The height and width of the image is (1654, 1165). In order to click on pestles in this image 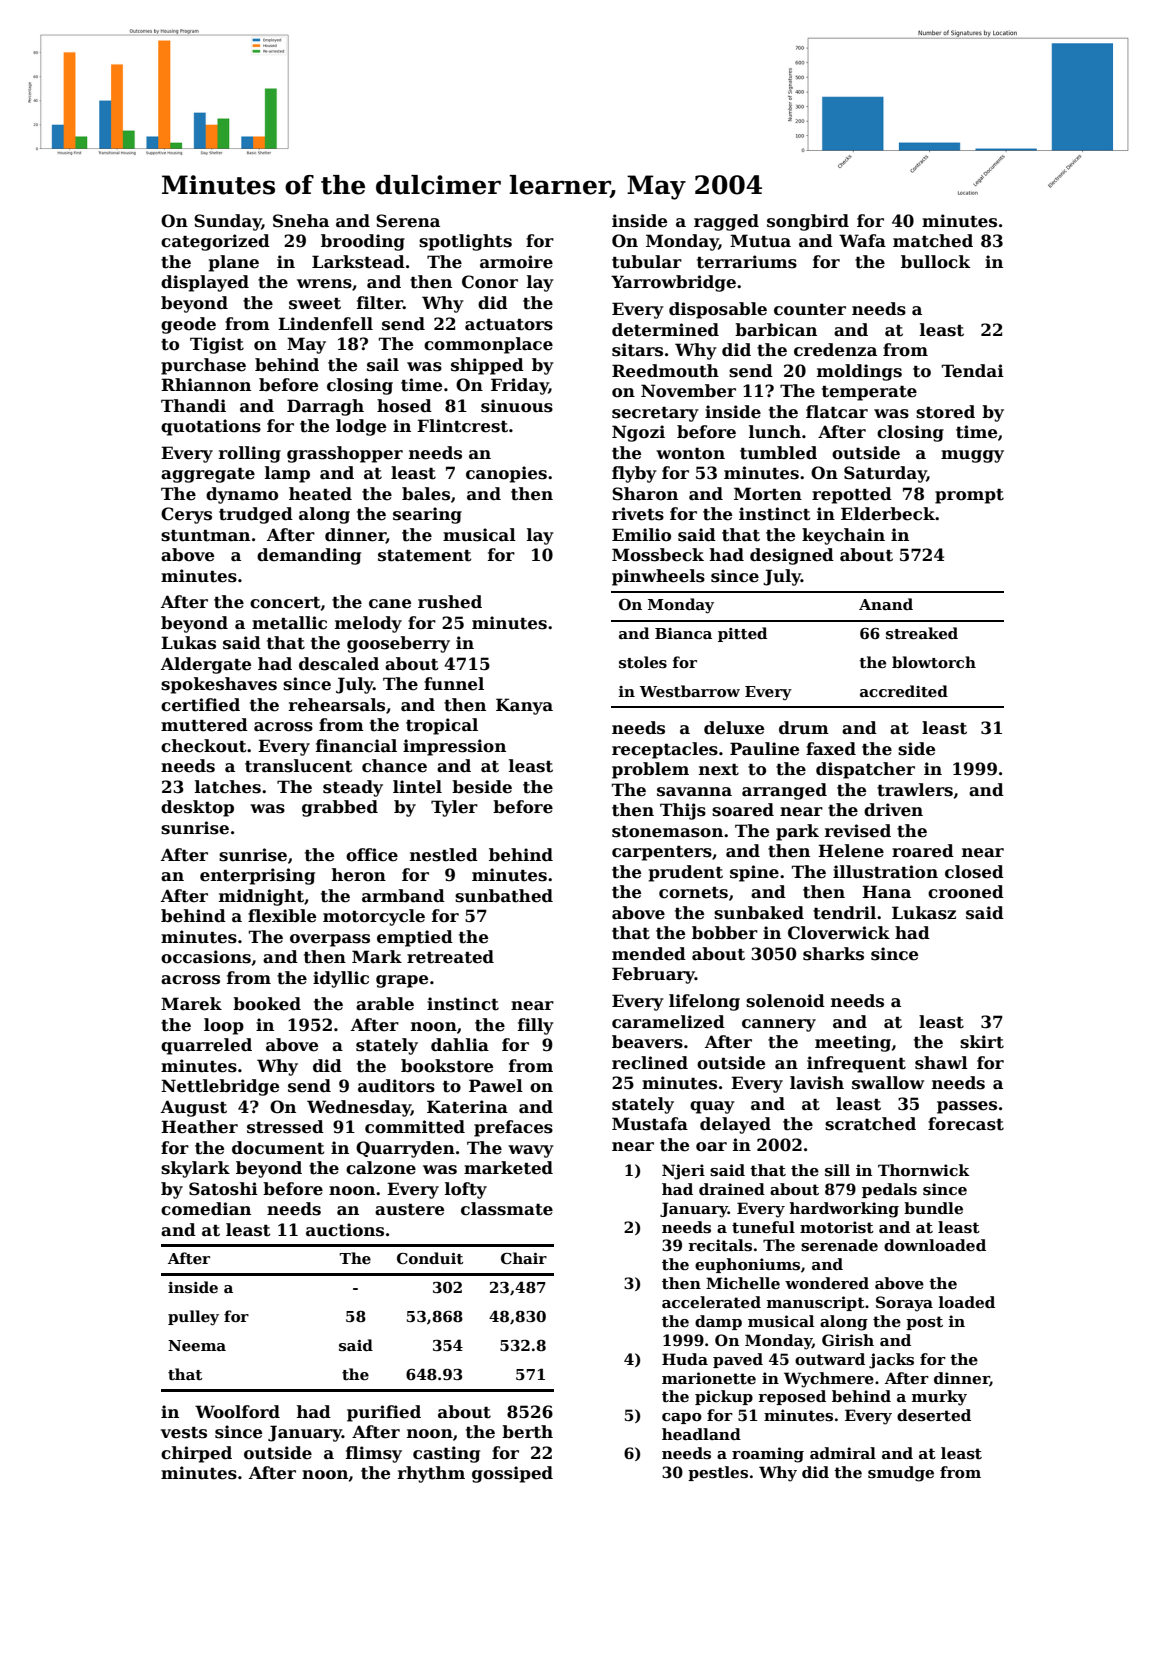, I will do `click(718, 1473)`.
